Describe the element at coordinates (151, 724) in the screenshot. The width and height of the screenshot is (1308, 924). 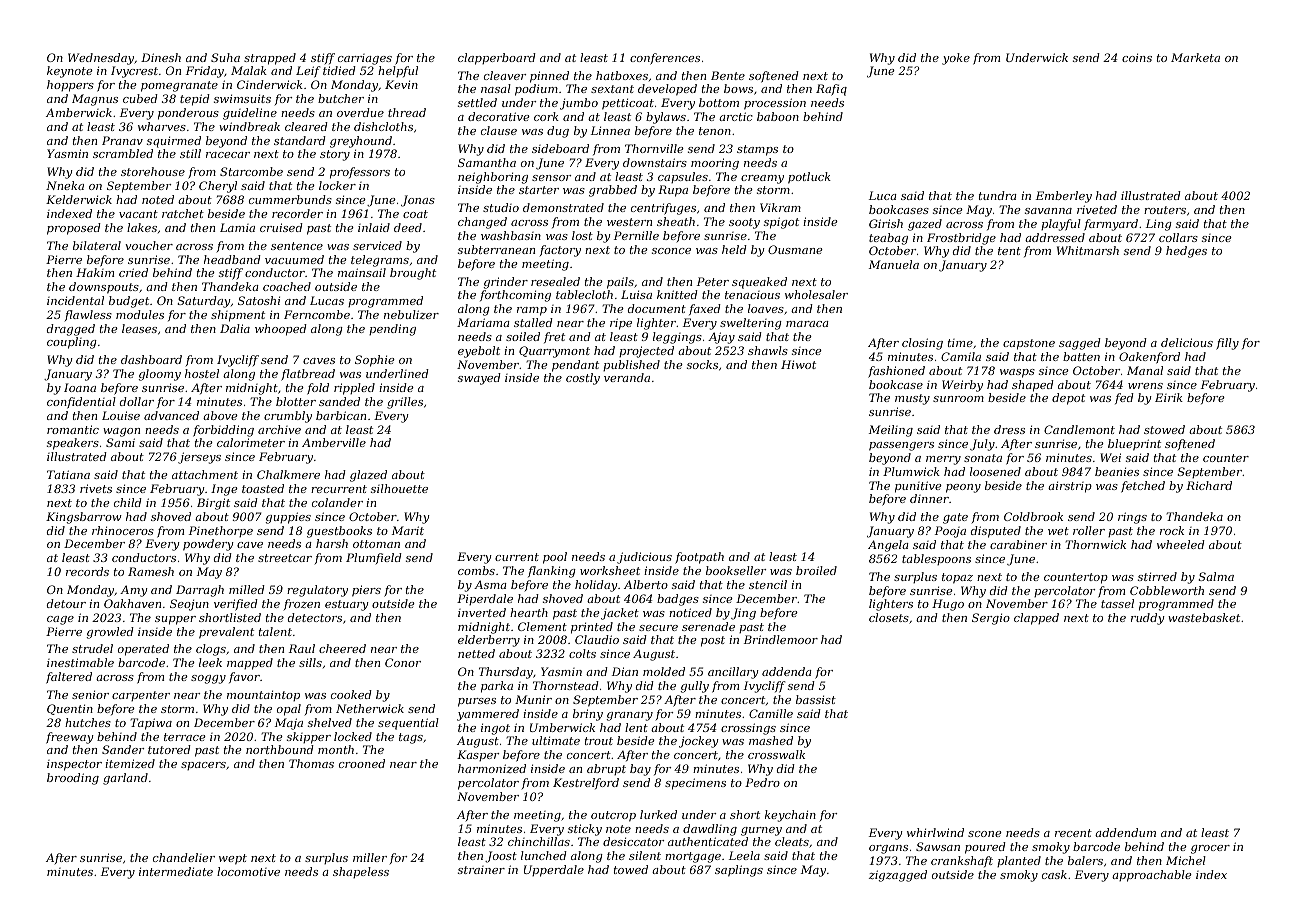
I see `Tapiwa` at that location.
